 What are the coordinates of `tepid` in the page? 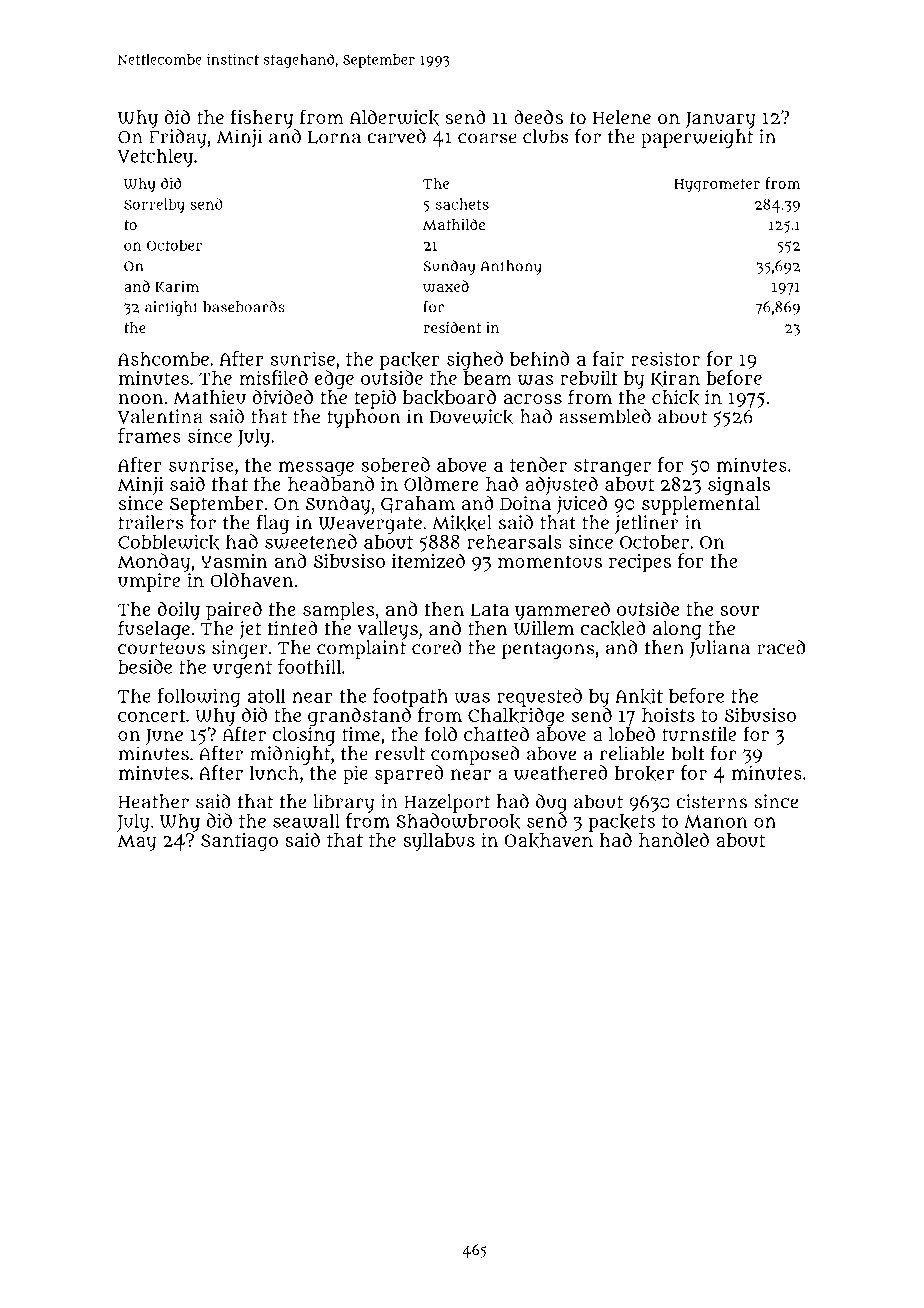 It's located at (375, 399).
